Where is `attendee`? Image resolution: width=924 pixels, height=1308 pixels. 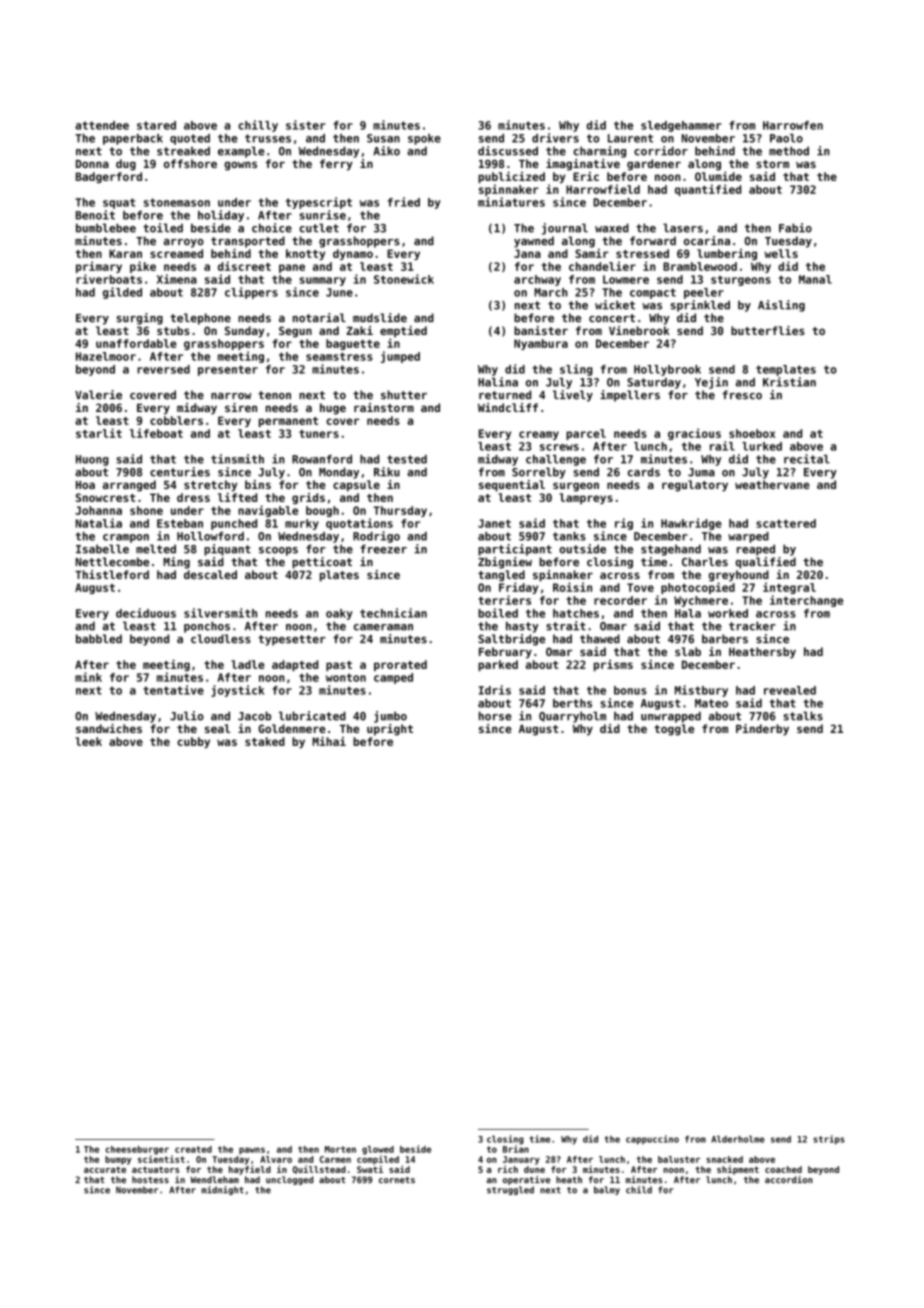 attendee is located at coordinates (102, 125).
